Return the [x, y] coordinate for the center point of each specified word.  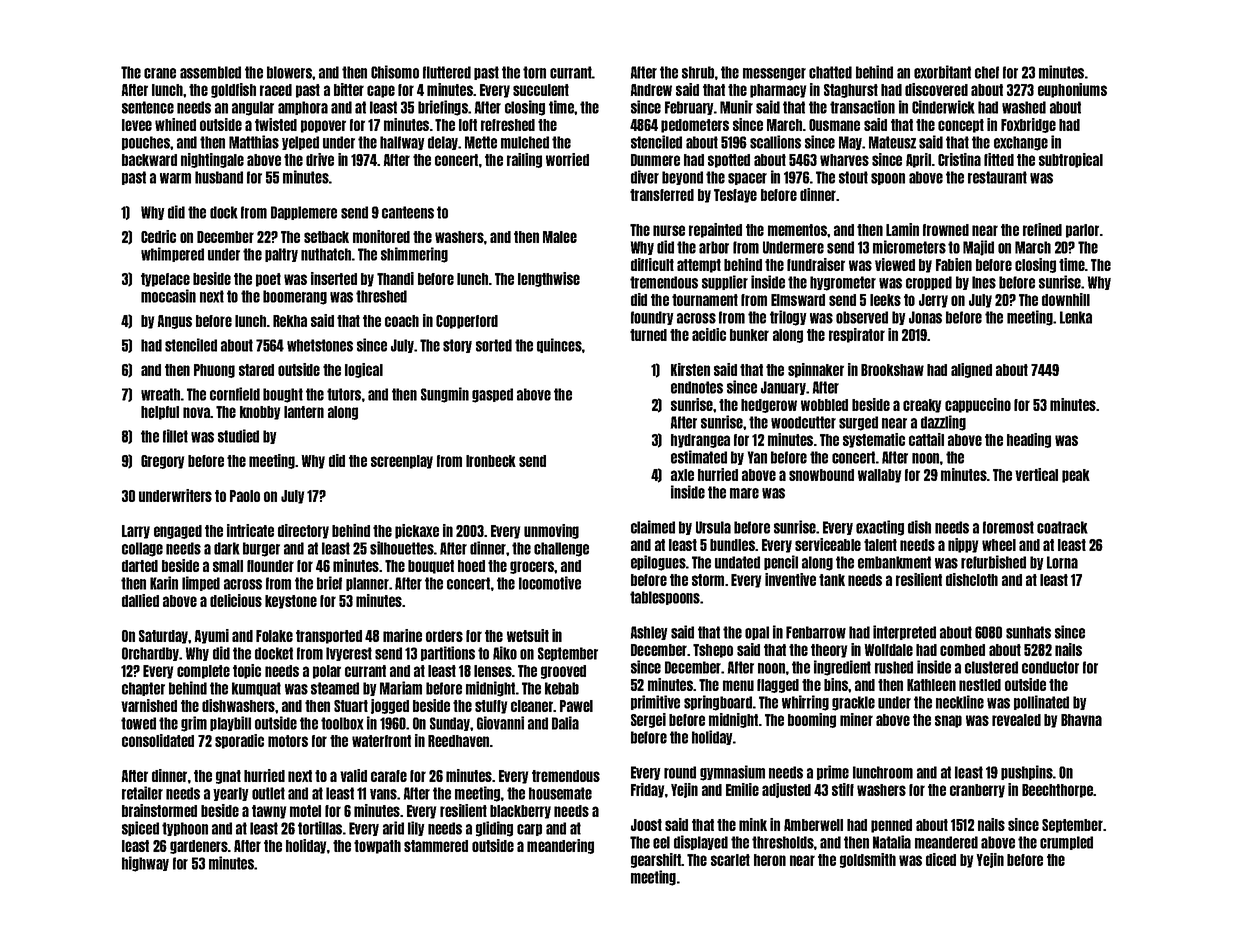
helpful [160, 413]
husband [219, 177]
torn [534, 72]
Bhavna [1081, 720]
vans [383, 794]
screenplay [402, 462]
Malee [560, 237]
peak [1076, 476]
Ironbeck [491, 461]
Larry [136, 532]
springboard [718, 703]
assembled [210, 72]
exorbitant [942, 72]
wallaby [879, 476]
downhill [1066, 299]
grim [194, 724]
